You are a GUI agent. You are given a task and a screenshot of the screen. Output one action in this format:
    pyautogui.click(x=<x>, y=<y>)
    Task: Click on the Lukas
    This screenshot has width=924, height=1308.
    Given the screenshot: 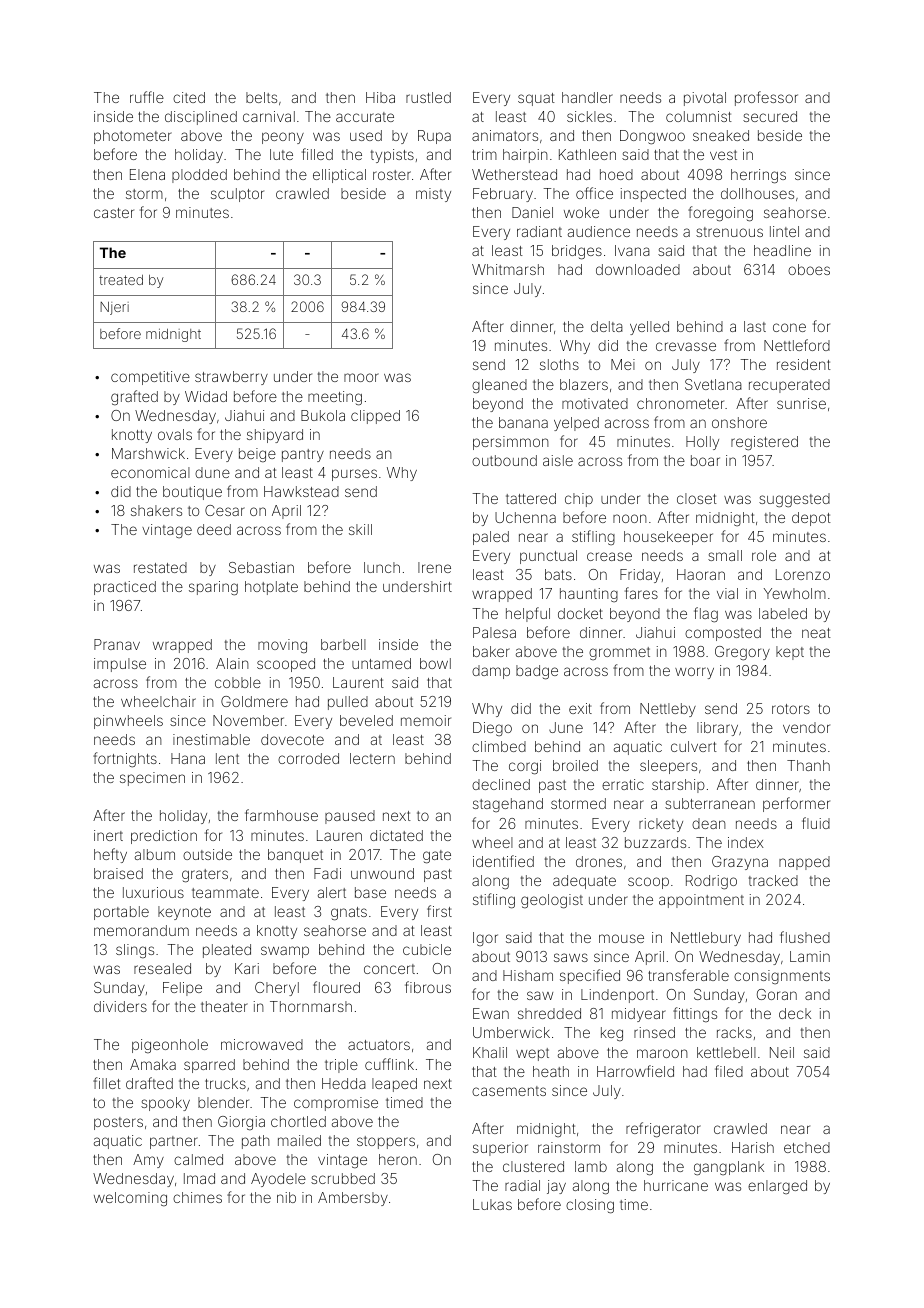 What is the action you would take?
    pyautogui.click(x=492, y=1204)
